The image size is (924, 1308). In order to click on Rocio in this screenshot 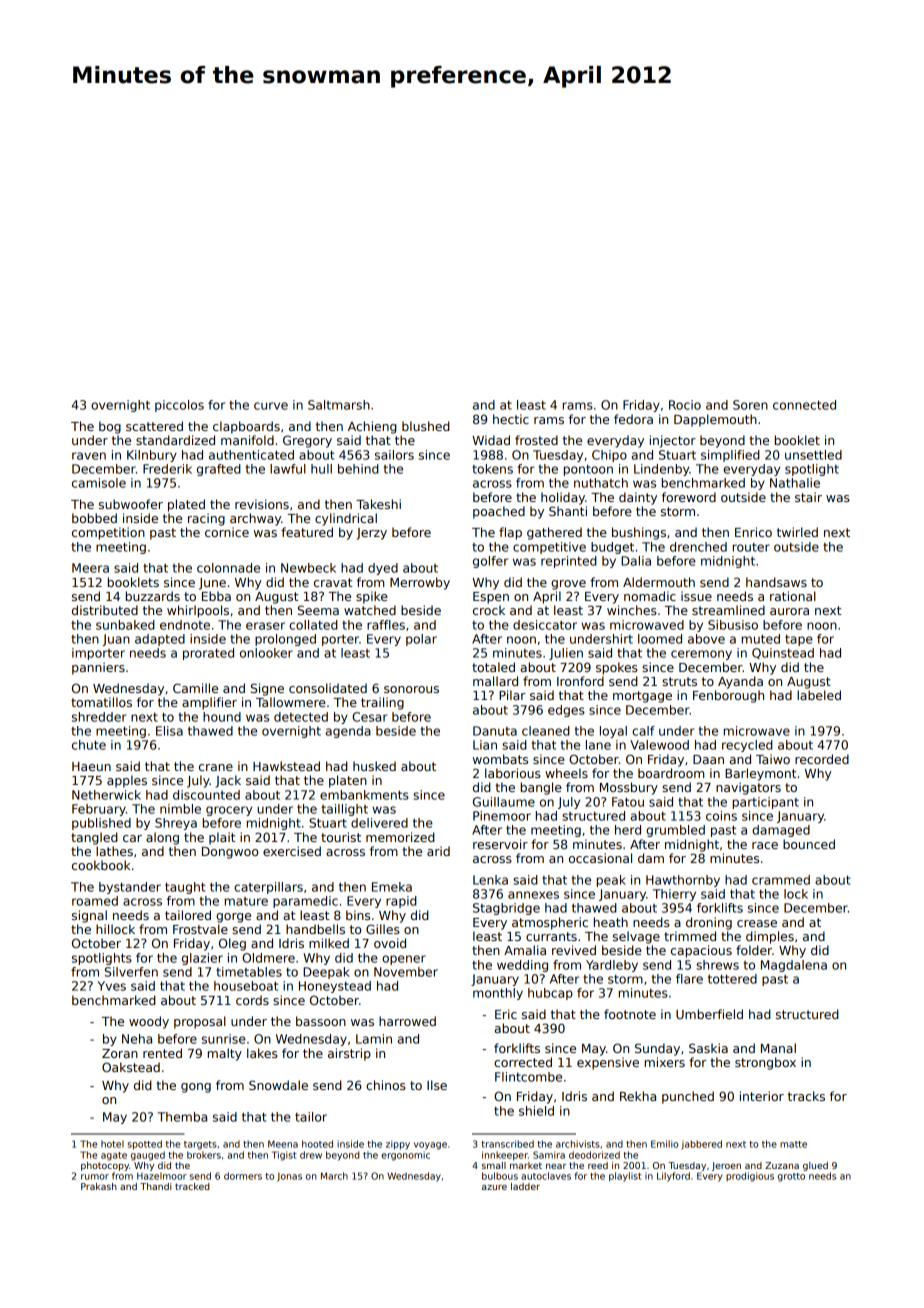, I will do `click(685, 405)`.
